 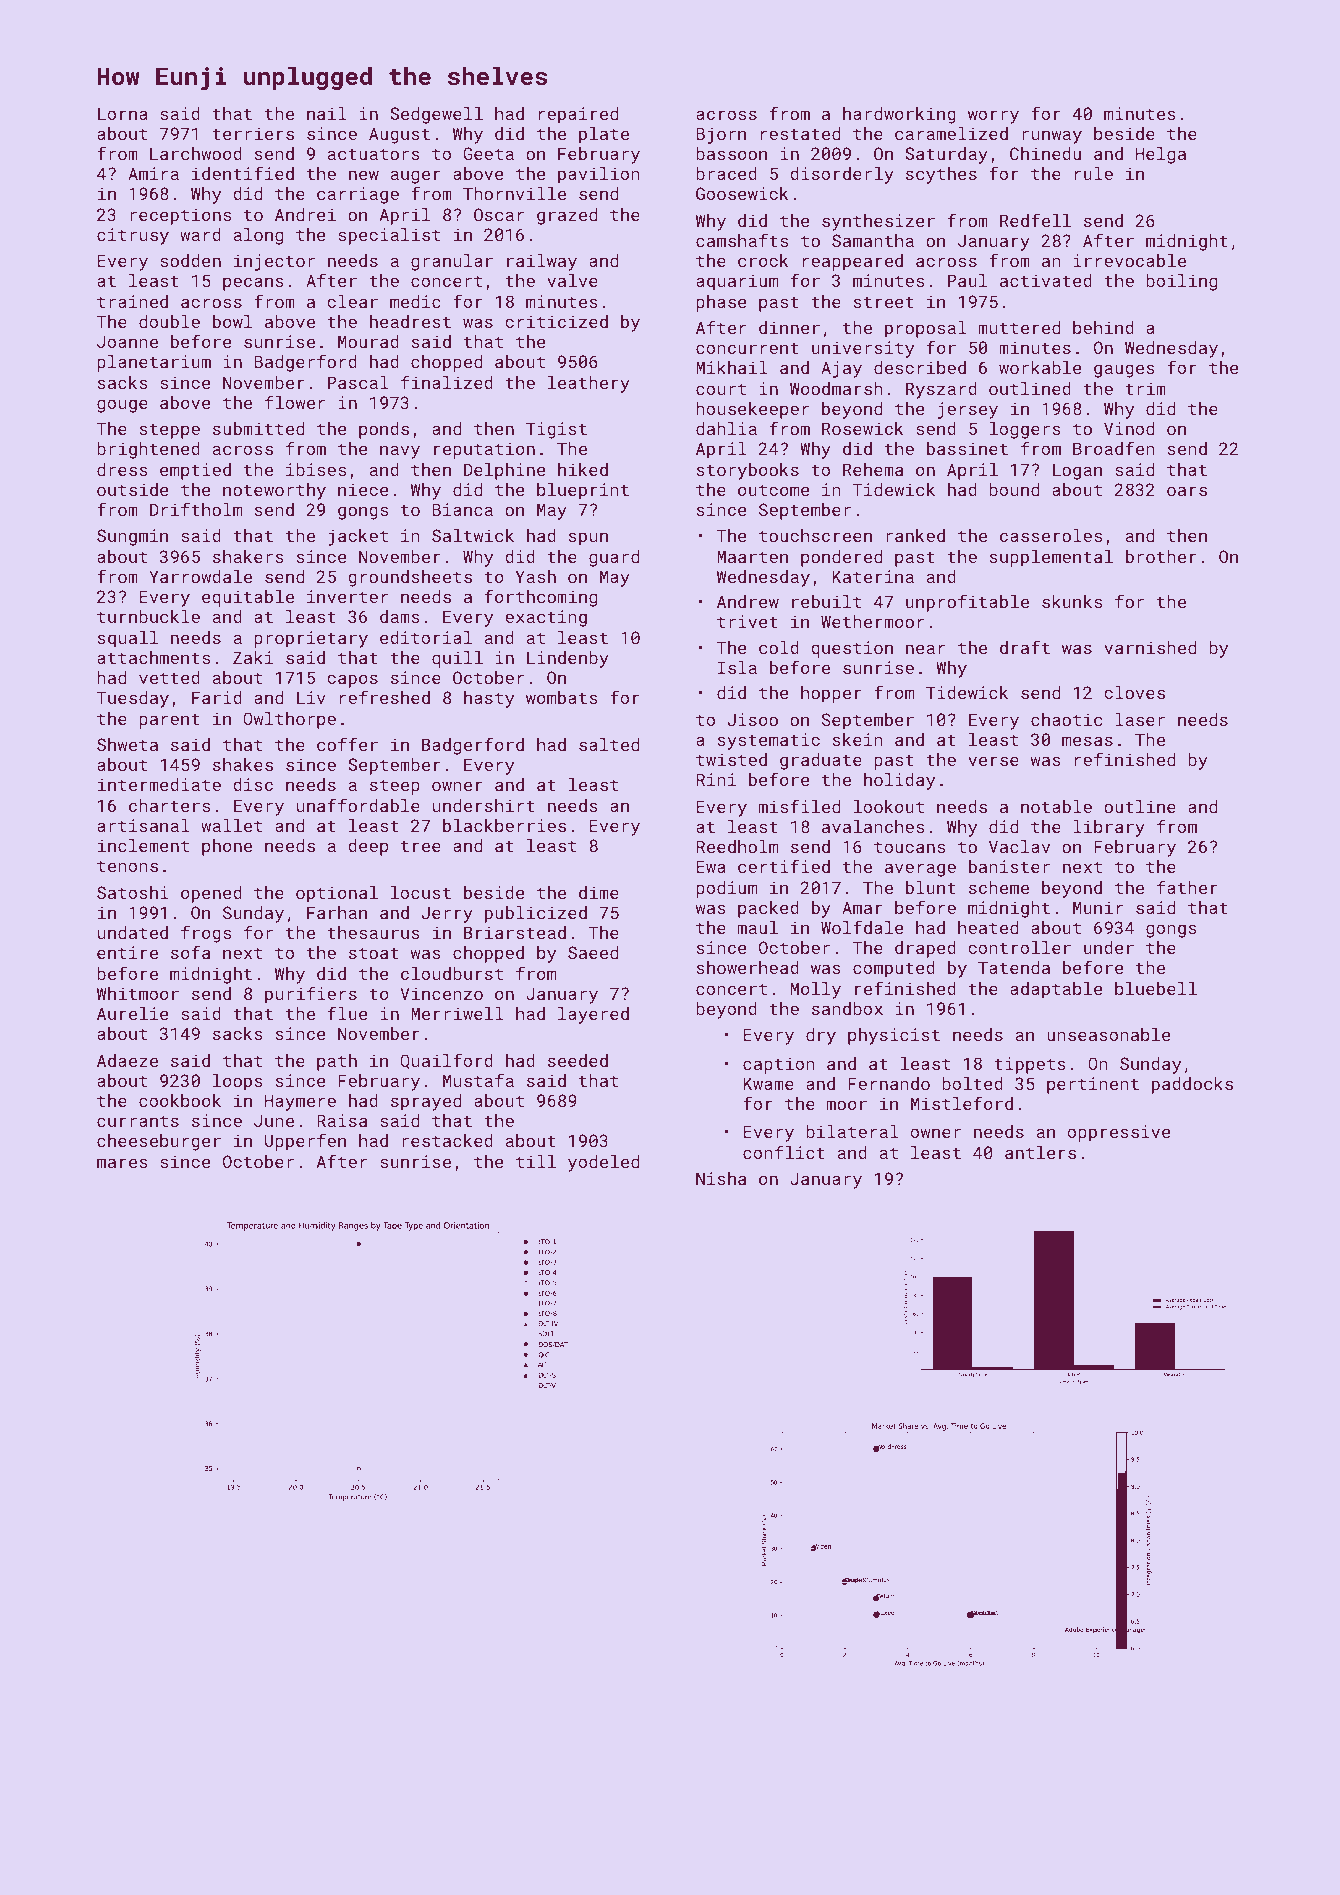 What do you see at coordinates (232, 321) in the screenshot?
I see `bowl` at bounding box center [232, 321].
